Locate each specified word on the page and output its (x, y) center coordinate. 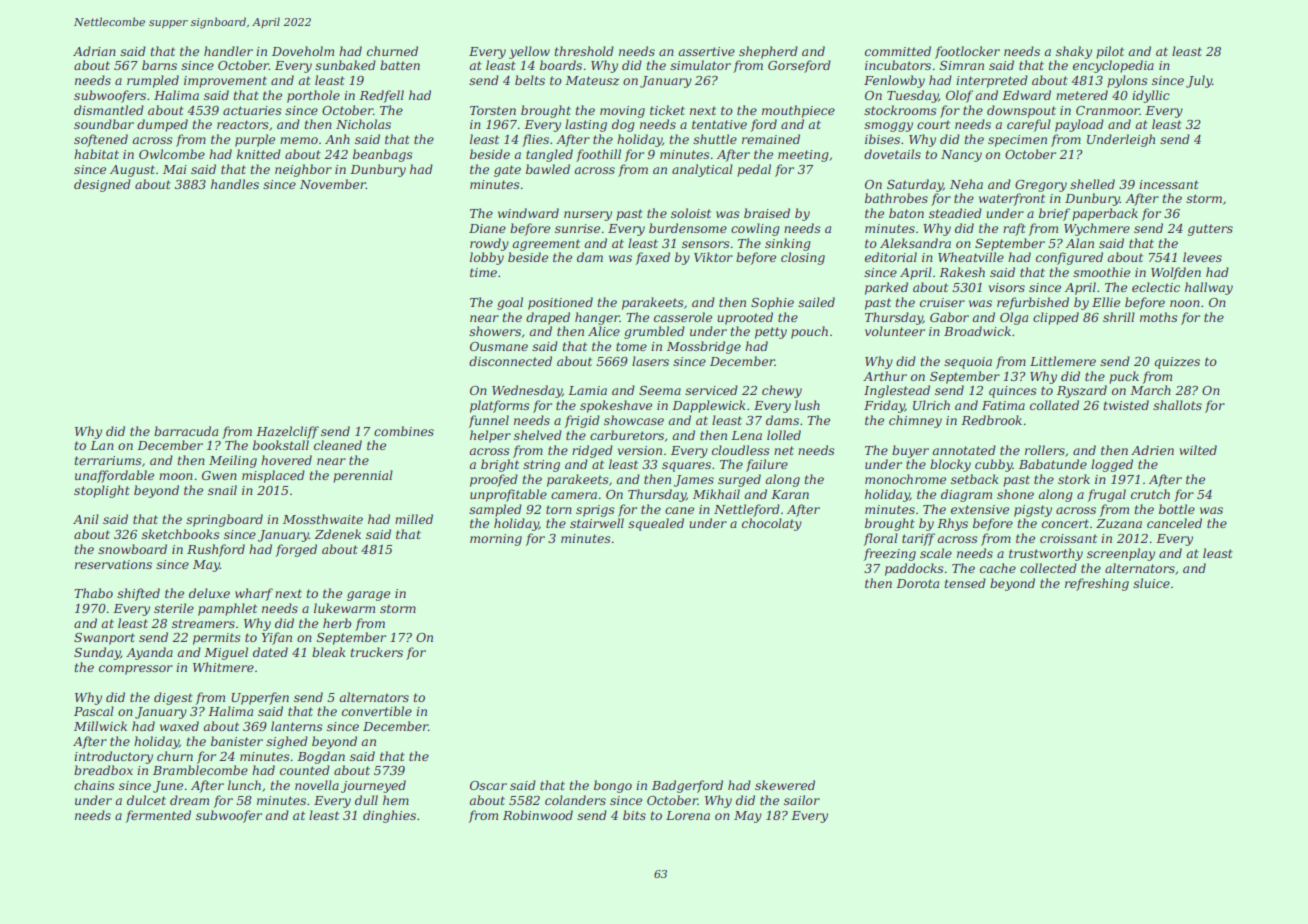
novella (317, 785)
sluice (1151, 583)
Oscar (488, 785)
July (1199, 81)
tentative (719, 124)
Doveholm (303, 51)
